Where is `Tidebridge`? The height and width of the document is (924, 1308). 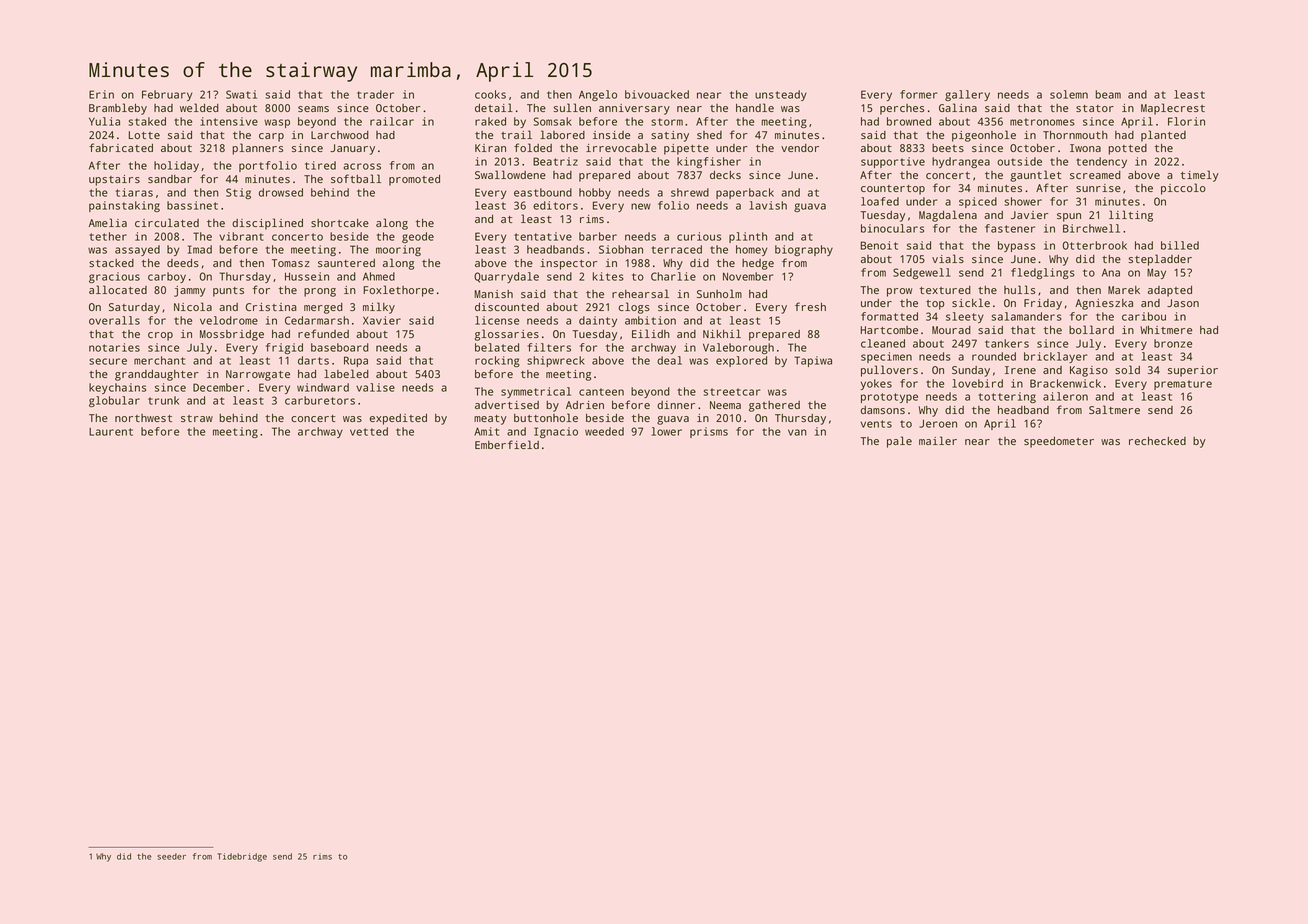
Tidebridge is located at coordinates (242, 857).
